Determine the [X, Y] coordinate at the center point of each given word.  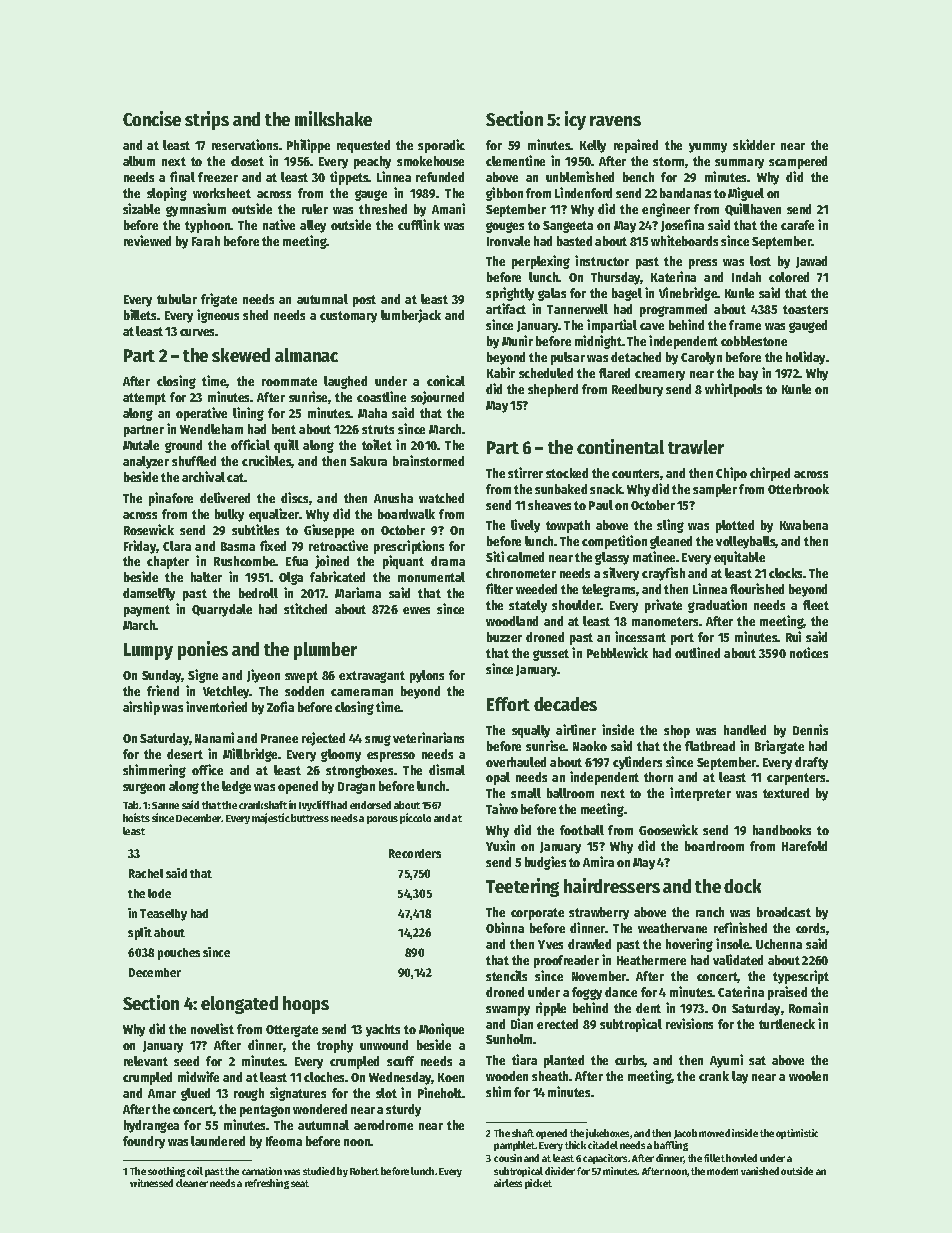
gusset [551, 655]
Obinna [505, 927]
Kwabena [804, 525]
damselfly [149, 594]
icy [575, 120]
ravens [615, 121]
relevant [146, 1061]
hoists [136, 817]
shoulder [576, 605]
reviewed [147, 240]
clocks [786, 573]
